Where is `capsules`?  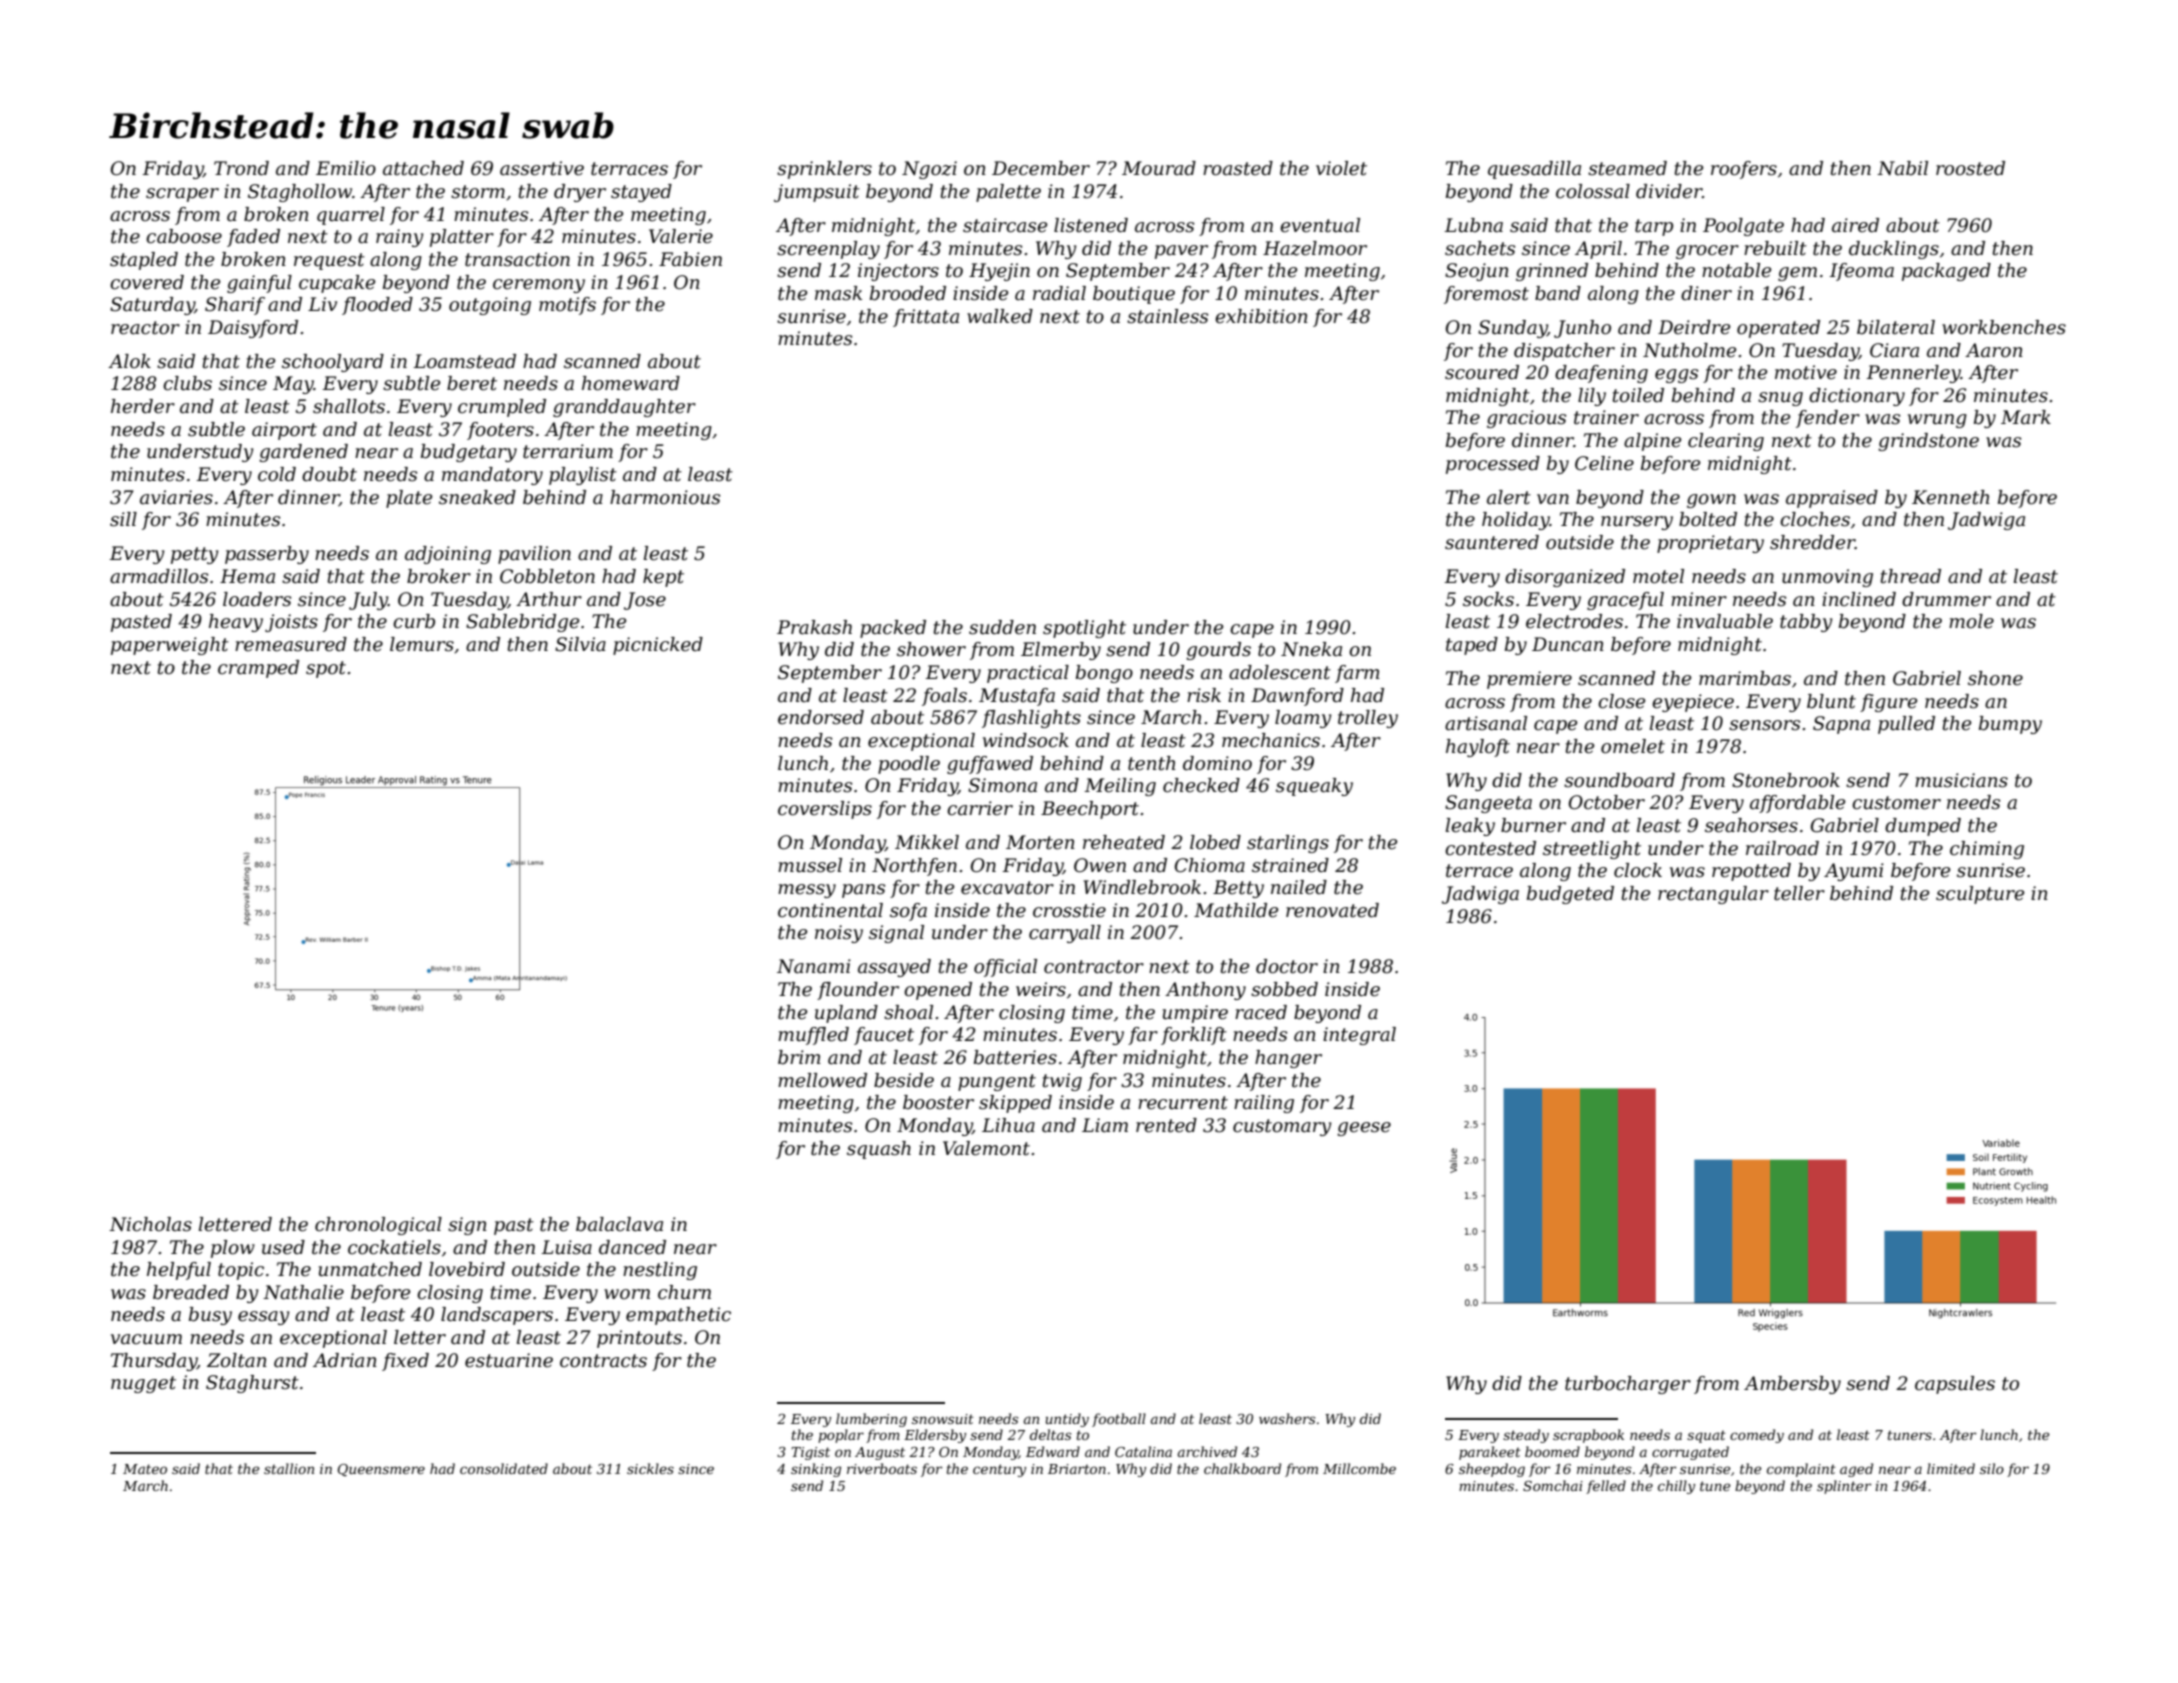 capsules is located at coordinates (1955, 1385).
